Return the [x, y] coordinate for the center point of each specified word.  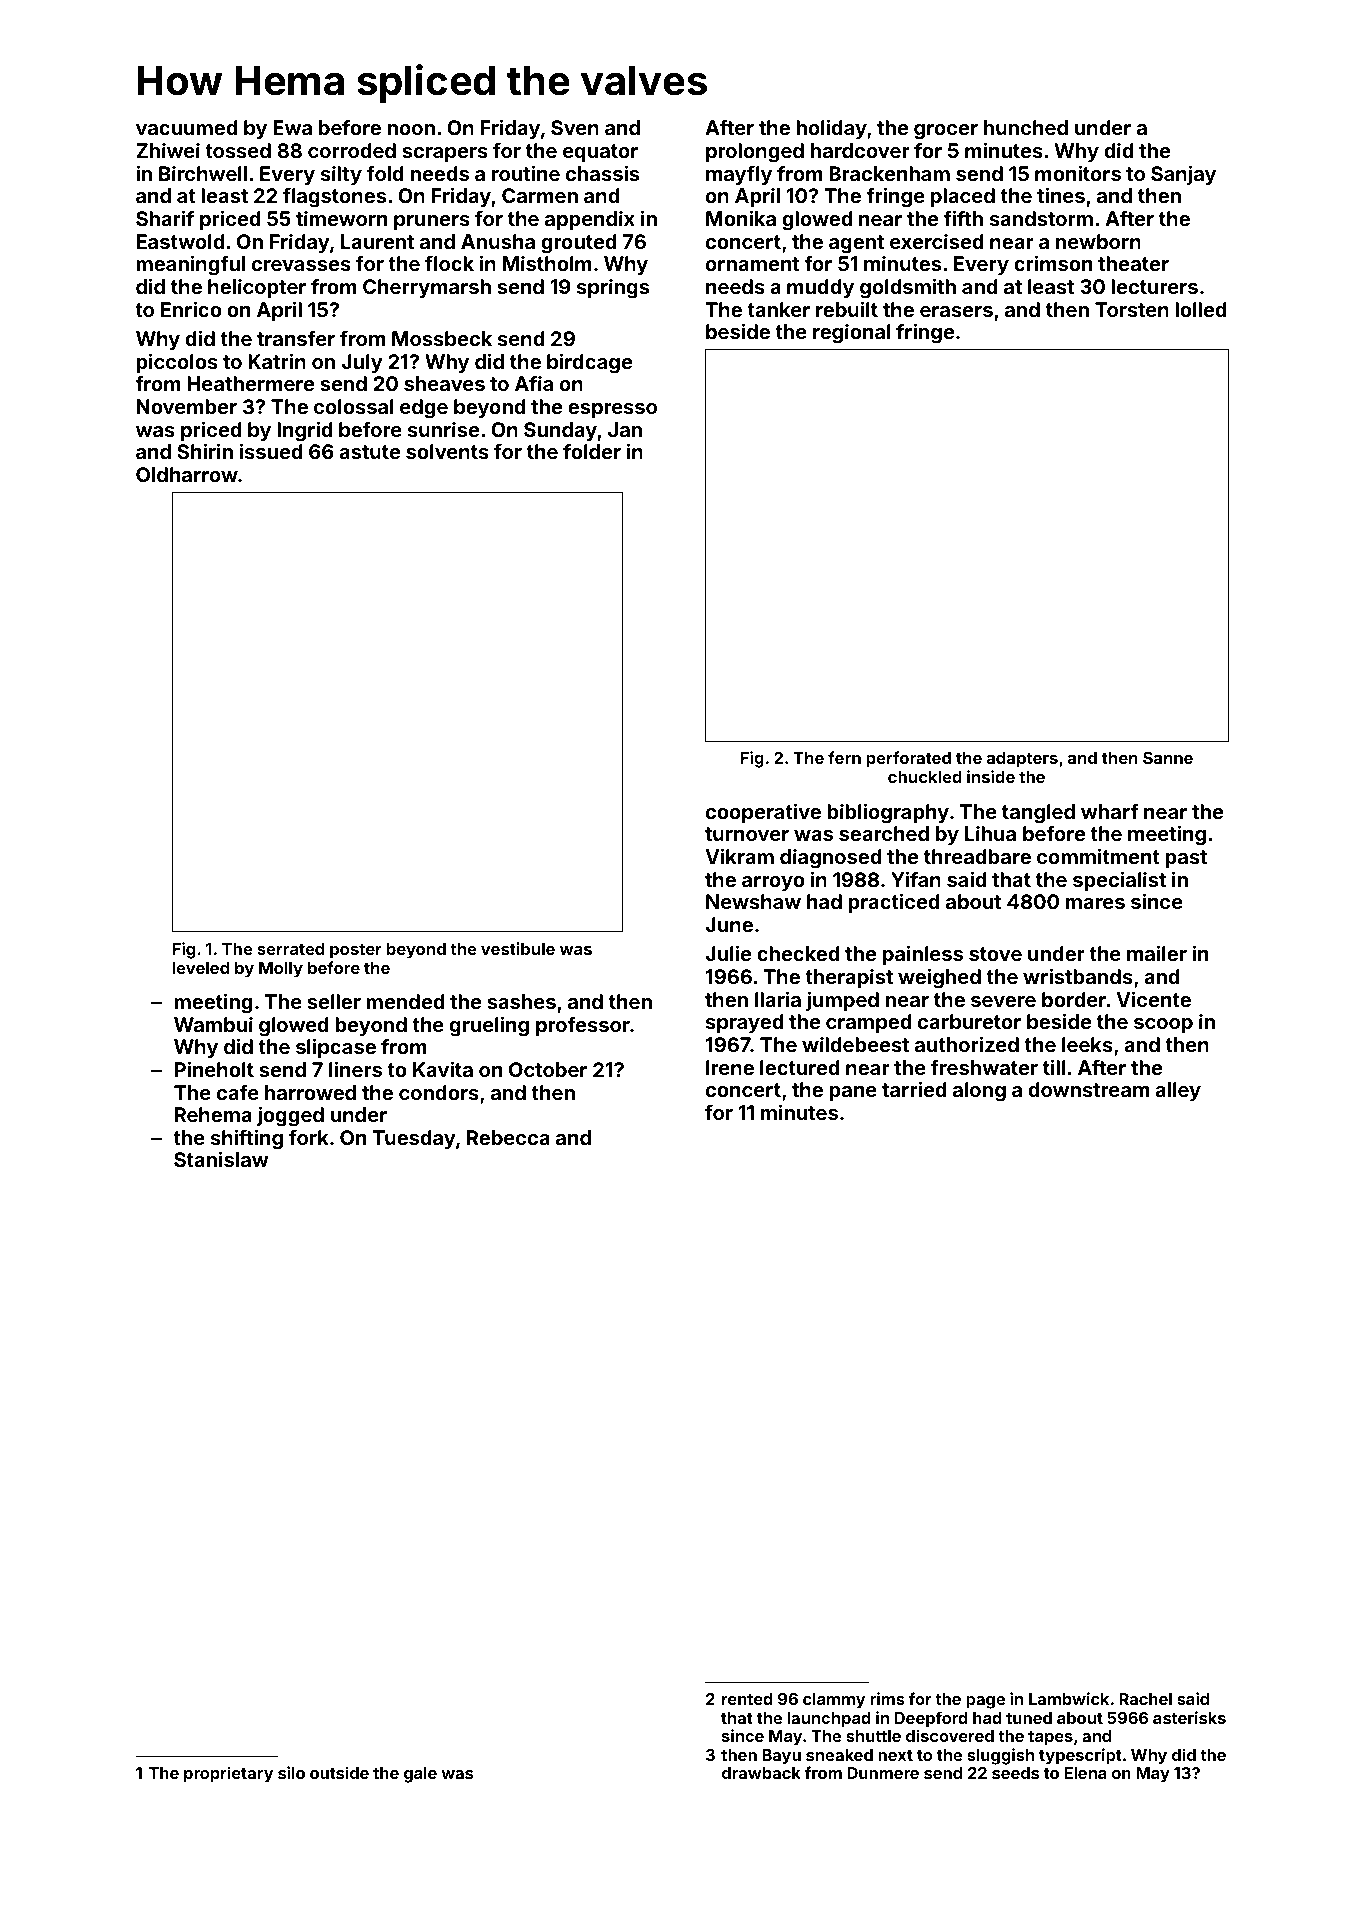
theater [1133, 263]
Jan [625, 429]
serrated [290, 949]
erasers [956, 311]
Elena [1085, 1773]
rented [747, 1699]
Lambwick [1069, 1698]
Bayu [781, 1757]
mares [1095, 903]
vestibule [518, 948]
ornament [752, 264]
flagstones [334, 197]
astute [369, 452]
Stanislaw [221, 1159]
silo [291, 1772]
